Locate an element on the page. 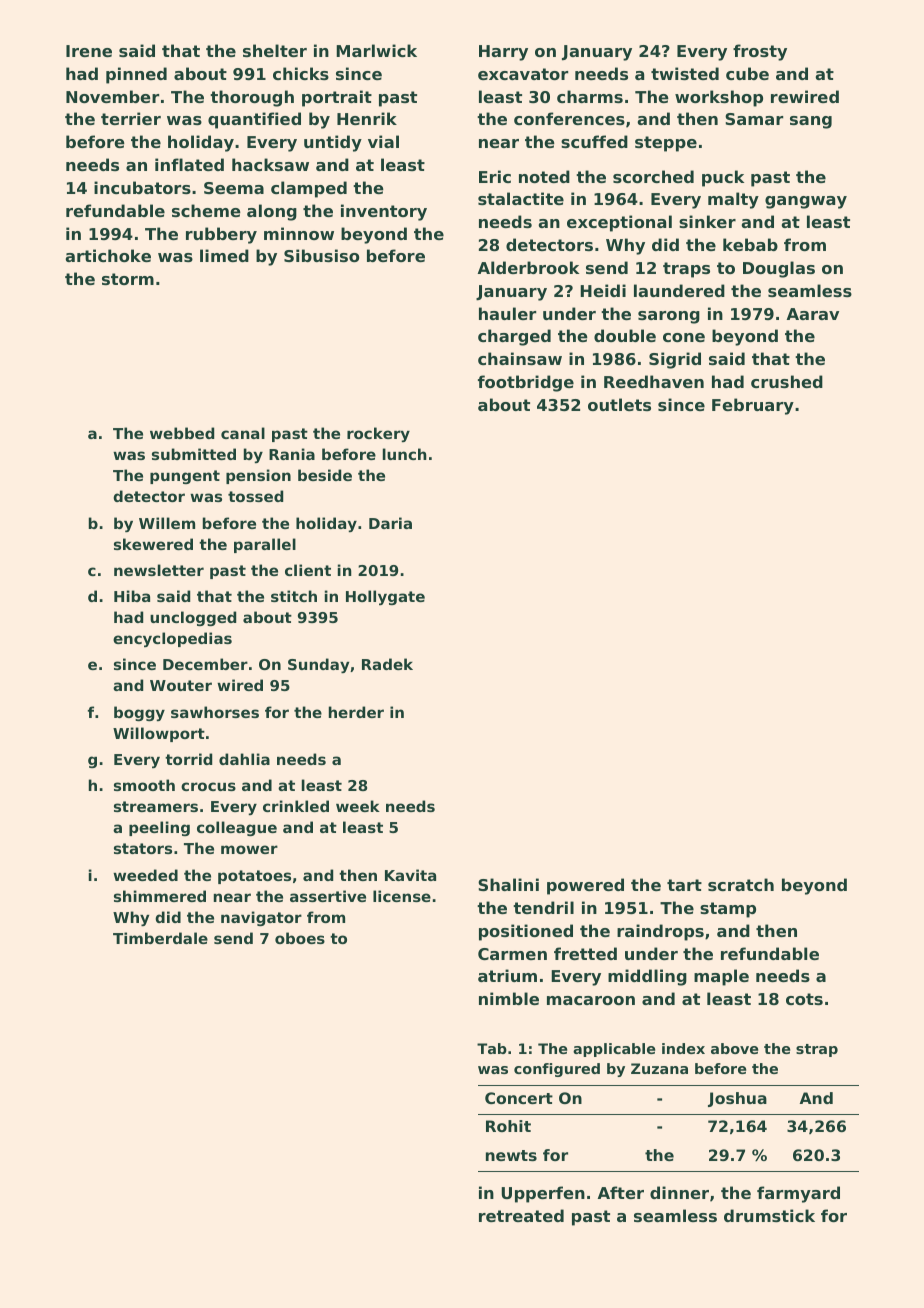  Harry is located at coordinates (503, 53).
